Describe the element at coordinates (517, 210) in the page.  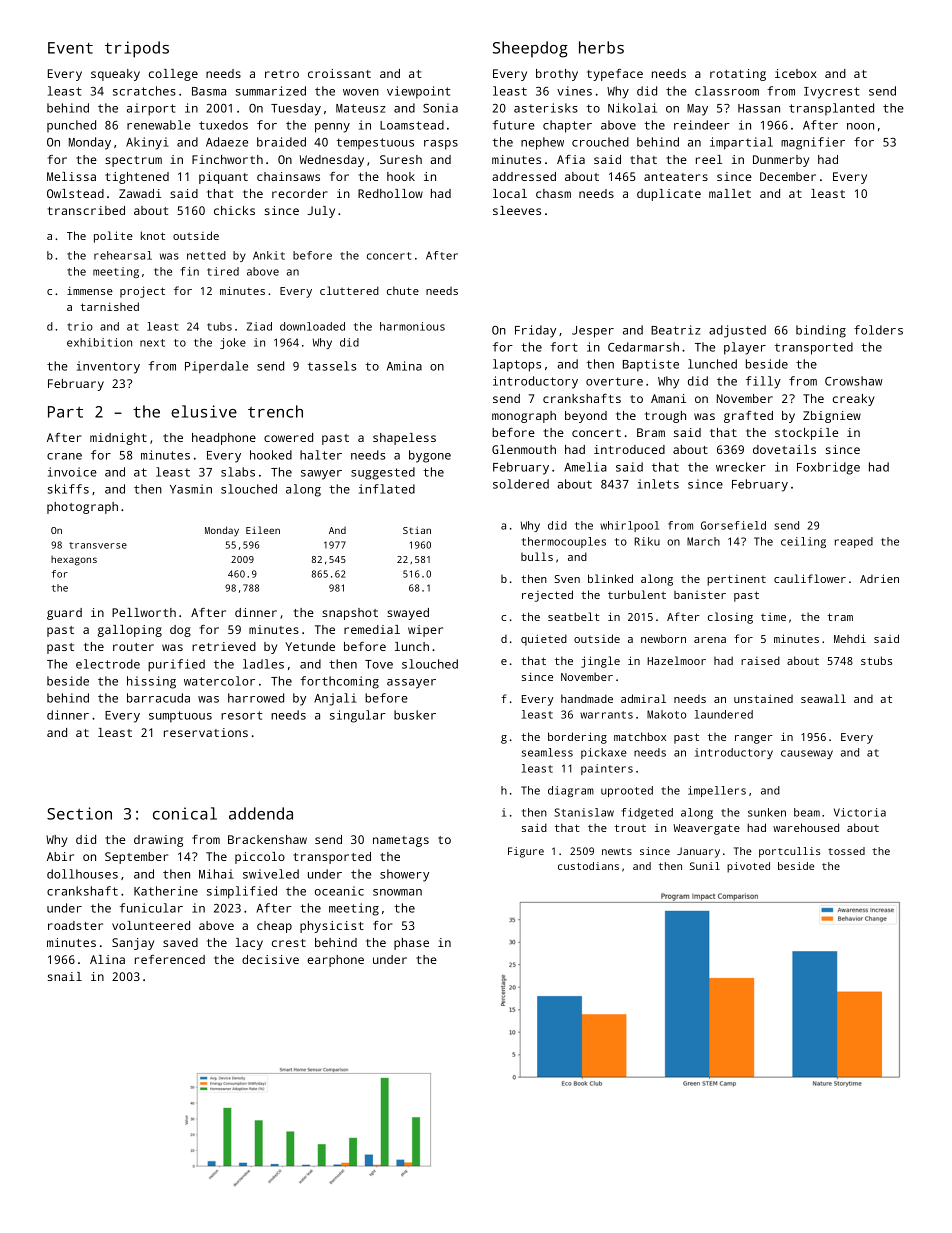
I see `sleeves` at that location.
